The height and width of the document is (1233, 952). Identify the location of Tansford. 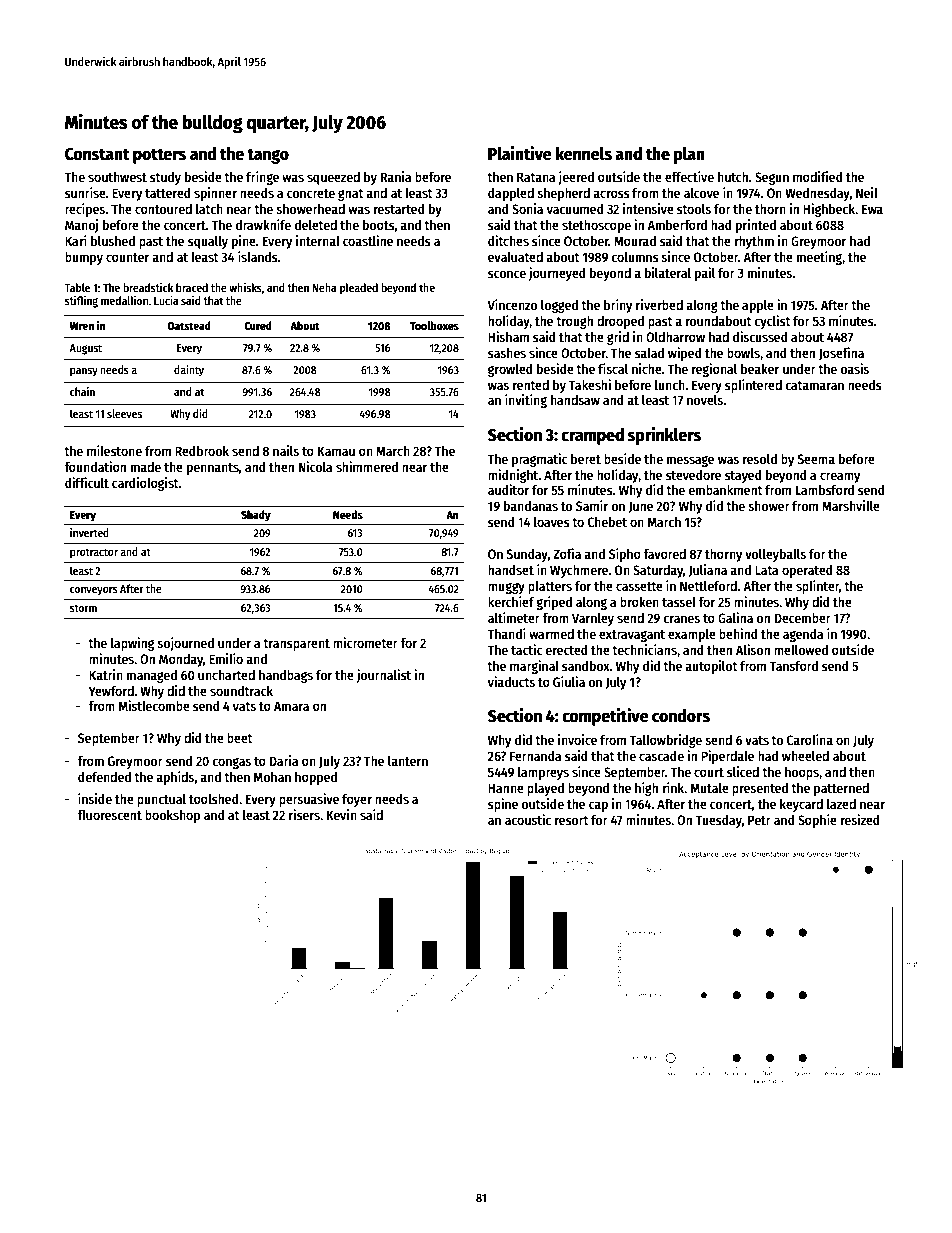
(793, 666).
